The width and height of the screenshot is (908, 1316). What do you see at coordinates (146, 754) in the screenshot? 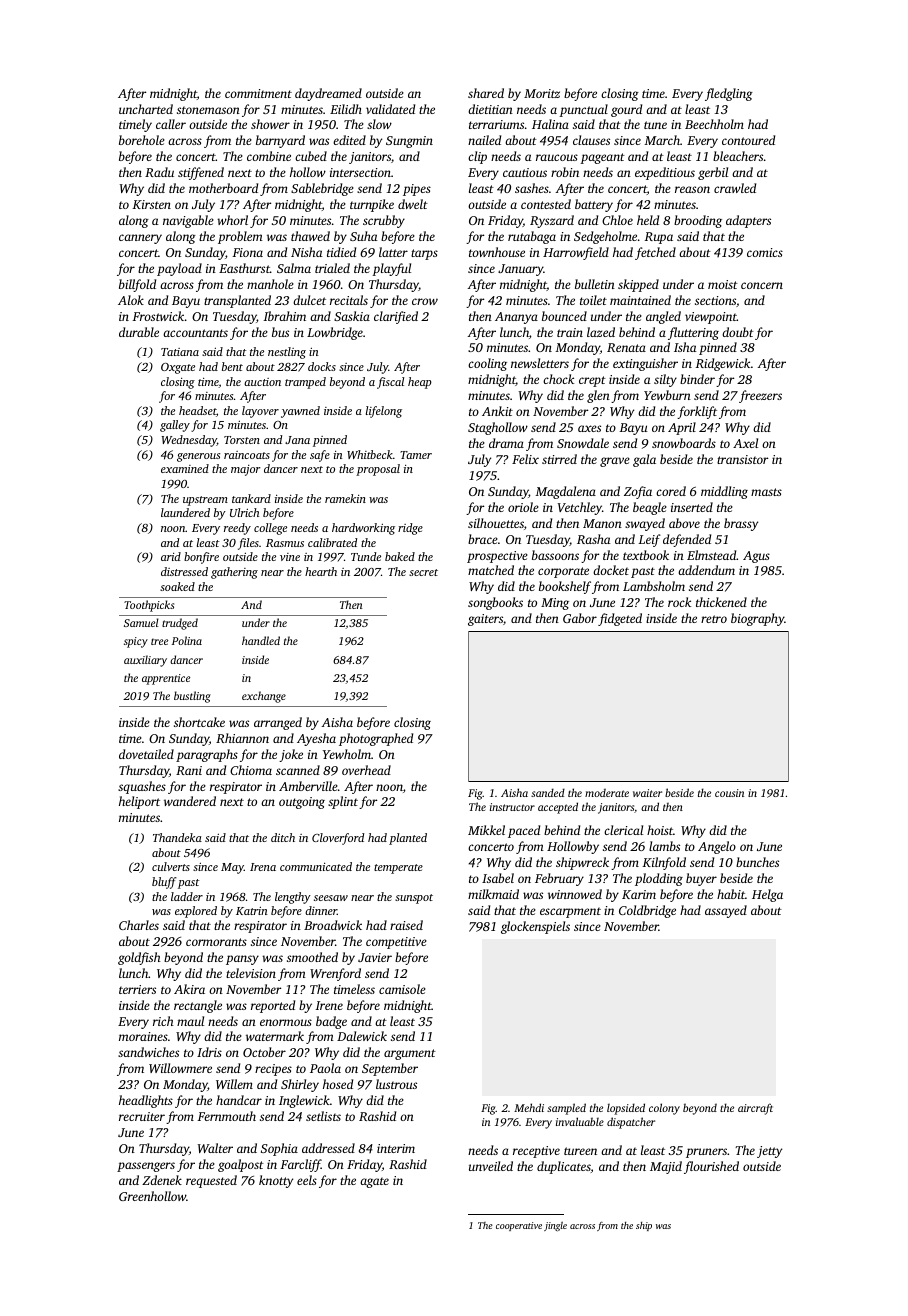
I see `dovetailed` at bounding box center [146, 754].
